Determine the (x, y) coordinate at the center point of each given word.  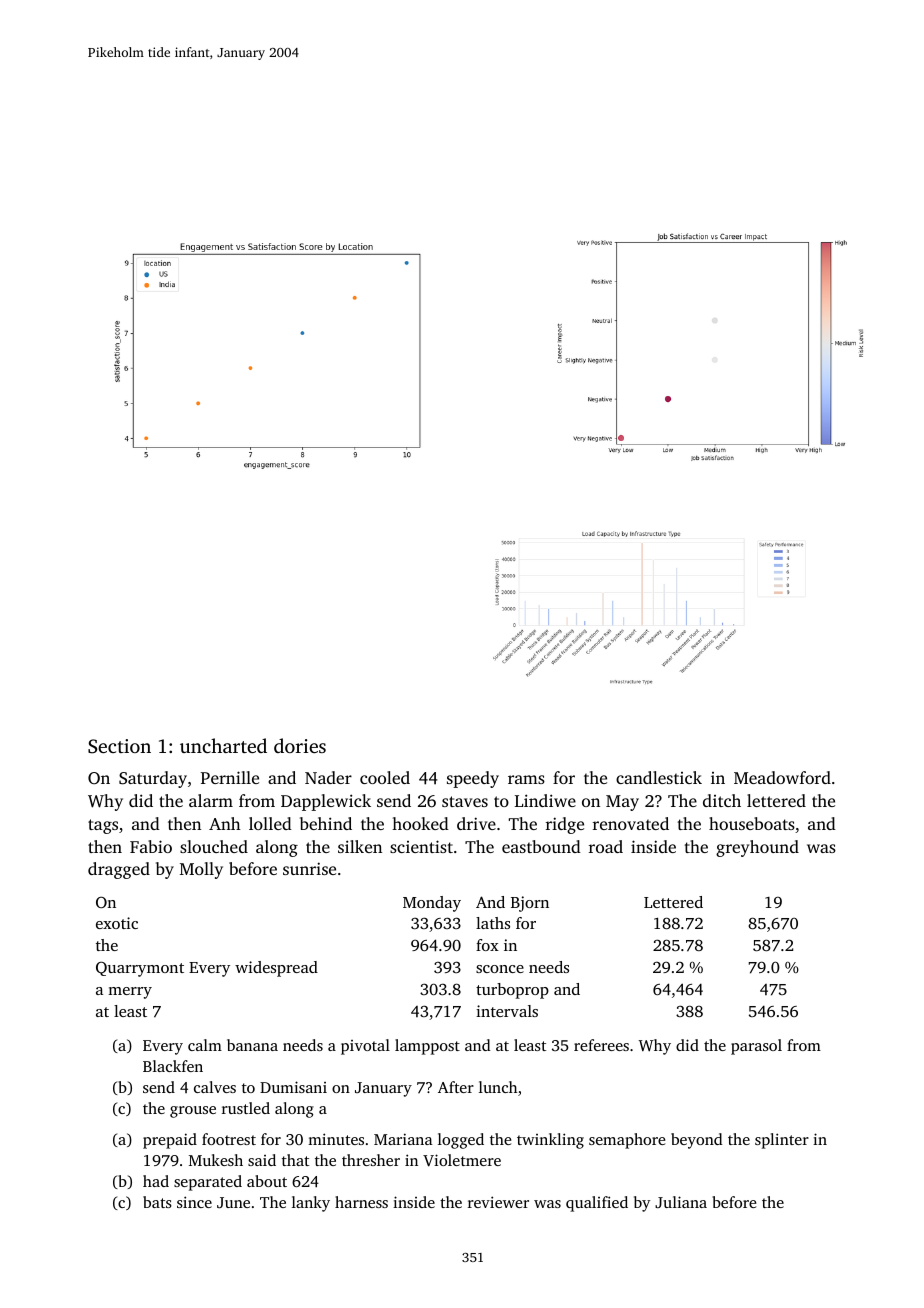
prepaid (170, 1141)
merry (130, 993)
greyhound (757, 848)
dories (300, 745)
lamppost (427, 1047)
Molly (201, 870)
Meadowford (782, 777)
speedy (473, 779)
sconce (500, 969)
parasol (756, 1047)
